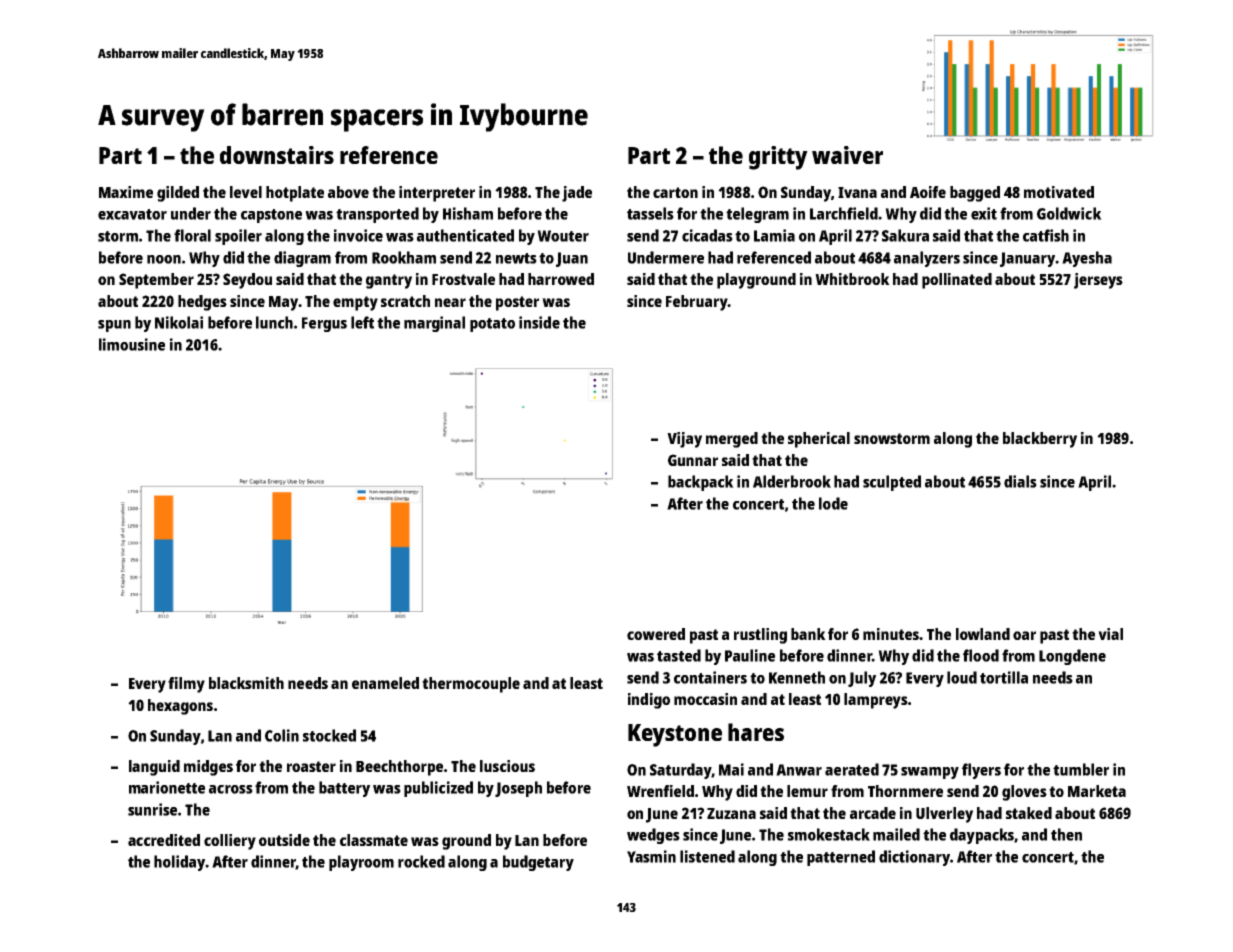 This image has width=1233, height=952. Describe the element at coordinates (132, 344) in the image. I see `limousine` at that location.
